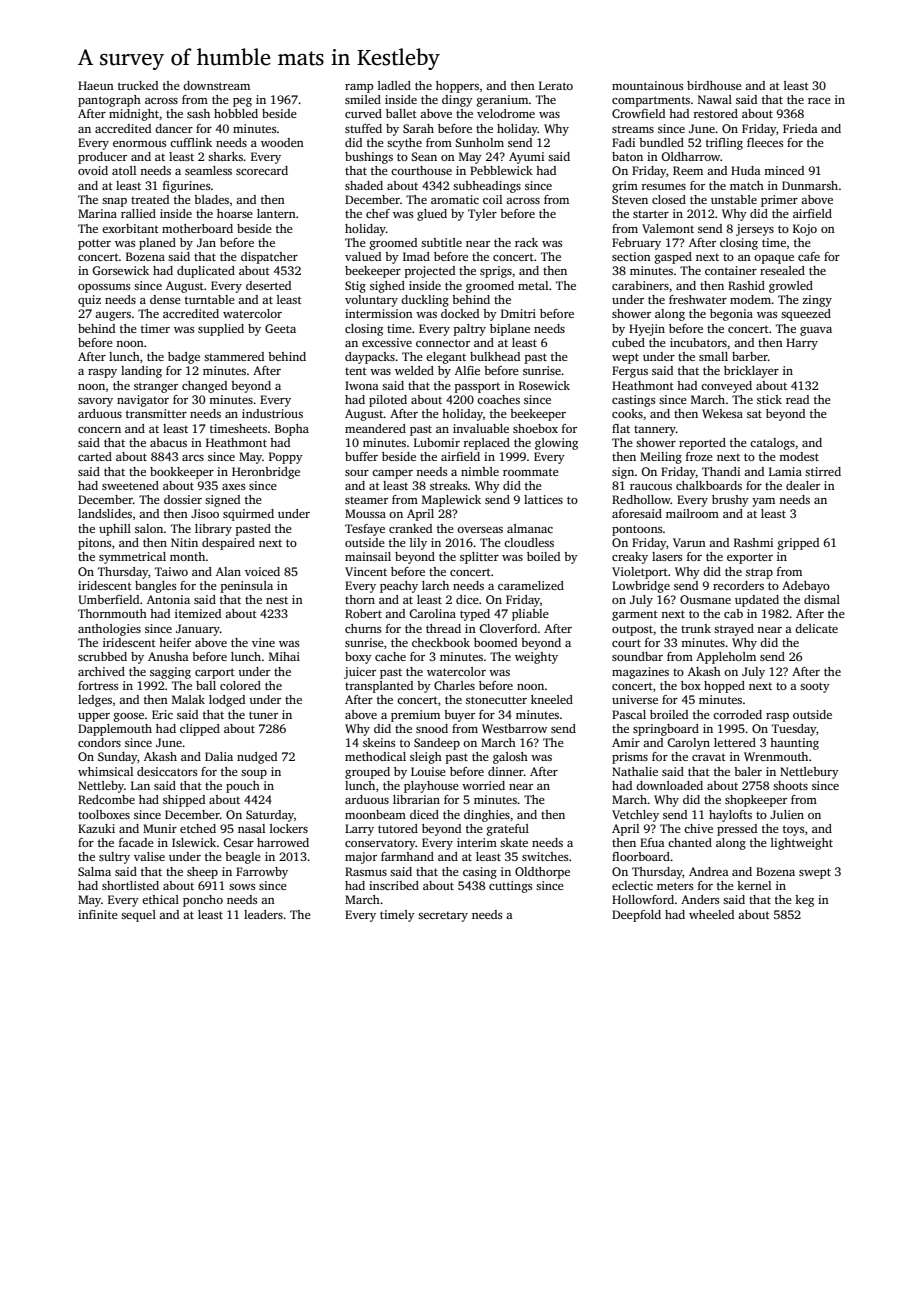  Describe the element at coordinates (216, 85) in the screenshot. I see `downstream` at that location.
